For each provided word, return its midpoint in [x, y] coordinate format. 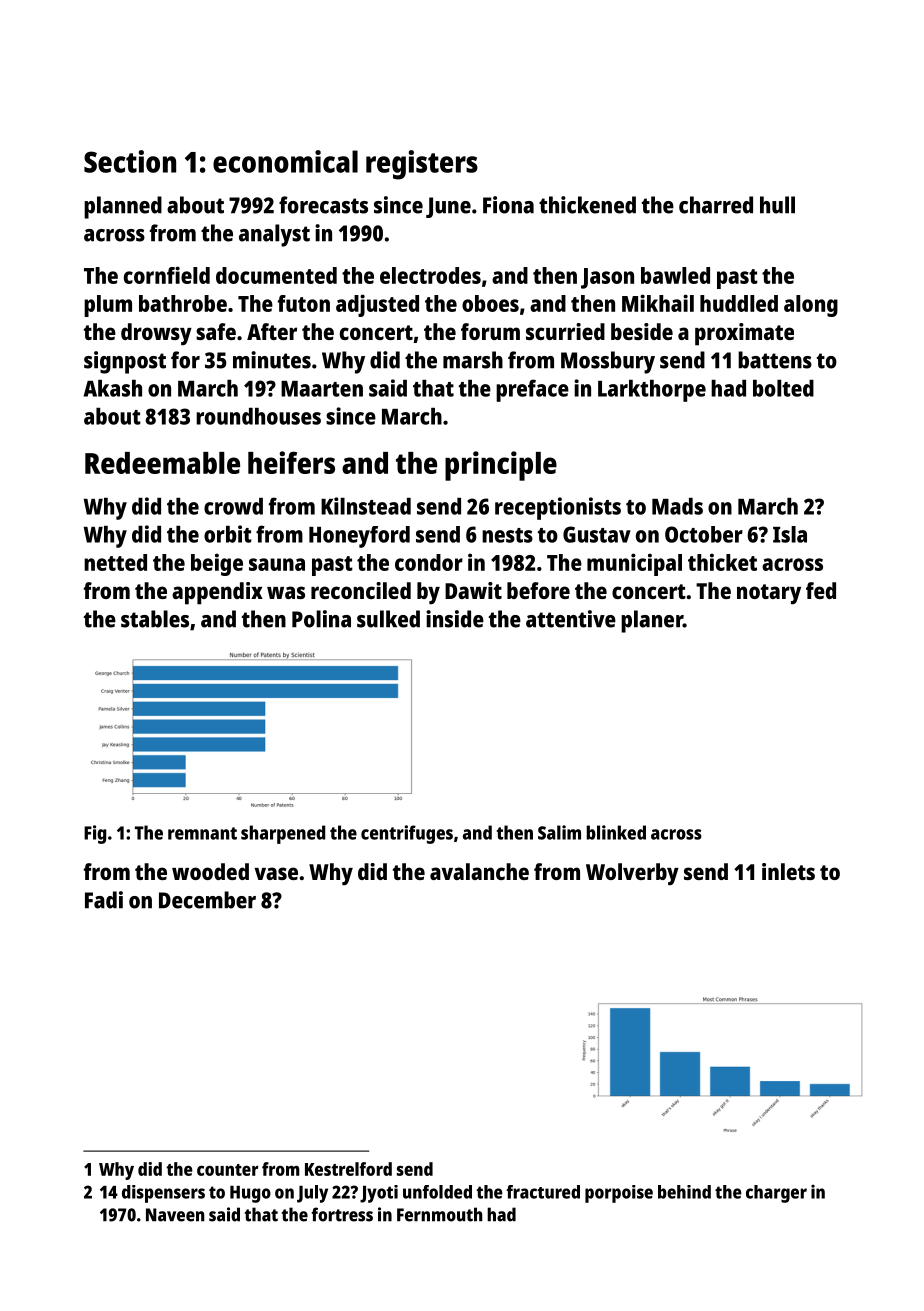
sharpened [283, 834]
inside [455, 619]
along [811, 306]
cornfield [167, 275]
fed [821, 590]
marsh [473, 360]
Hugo [250, 1194]
